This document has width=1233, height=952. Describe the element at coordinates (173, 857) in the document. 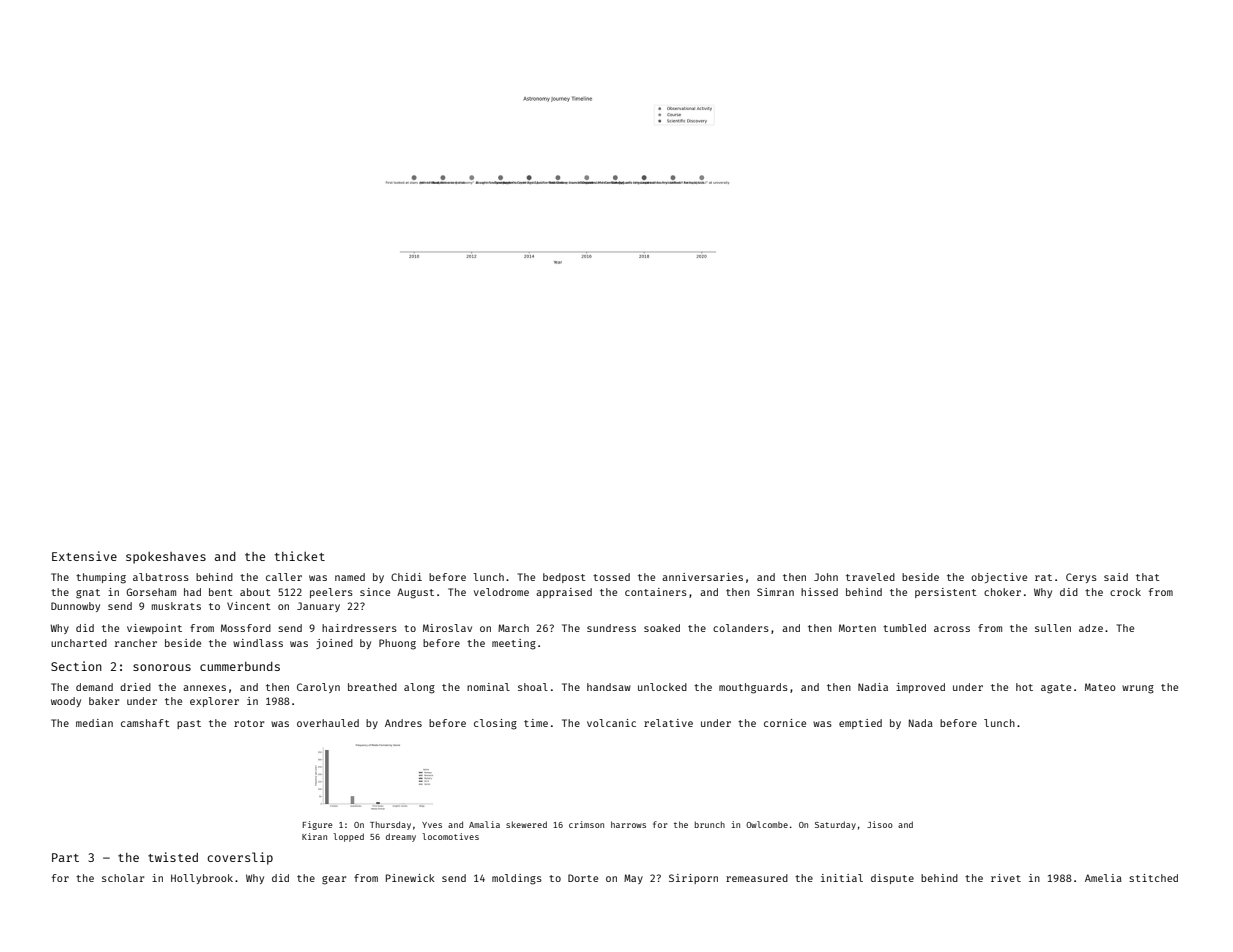

I see `twisted` at that location.
